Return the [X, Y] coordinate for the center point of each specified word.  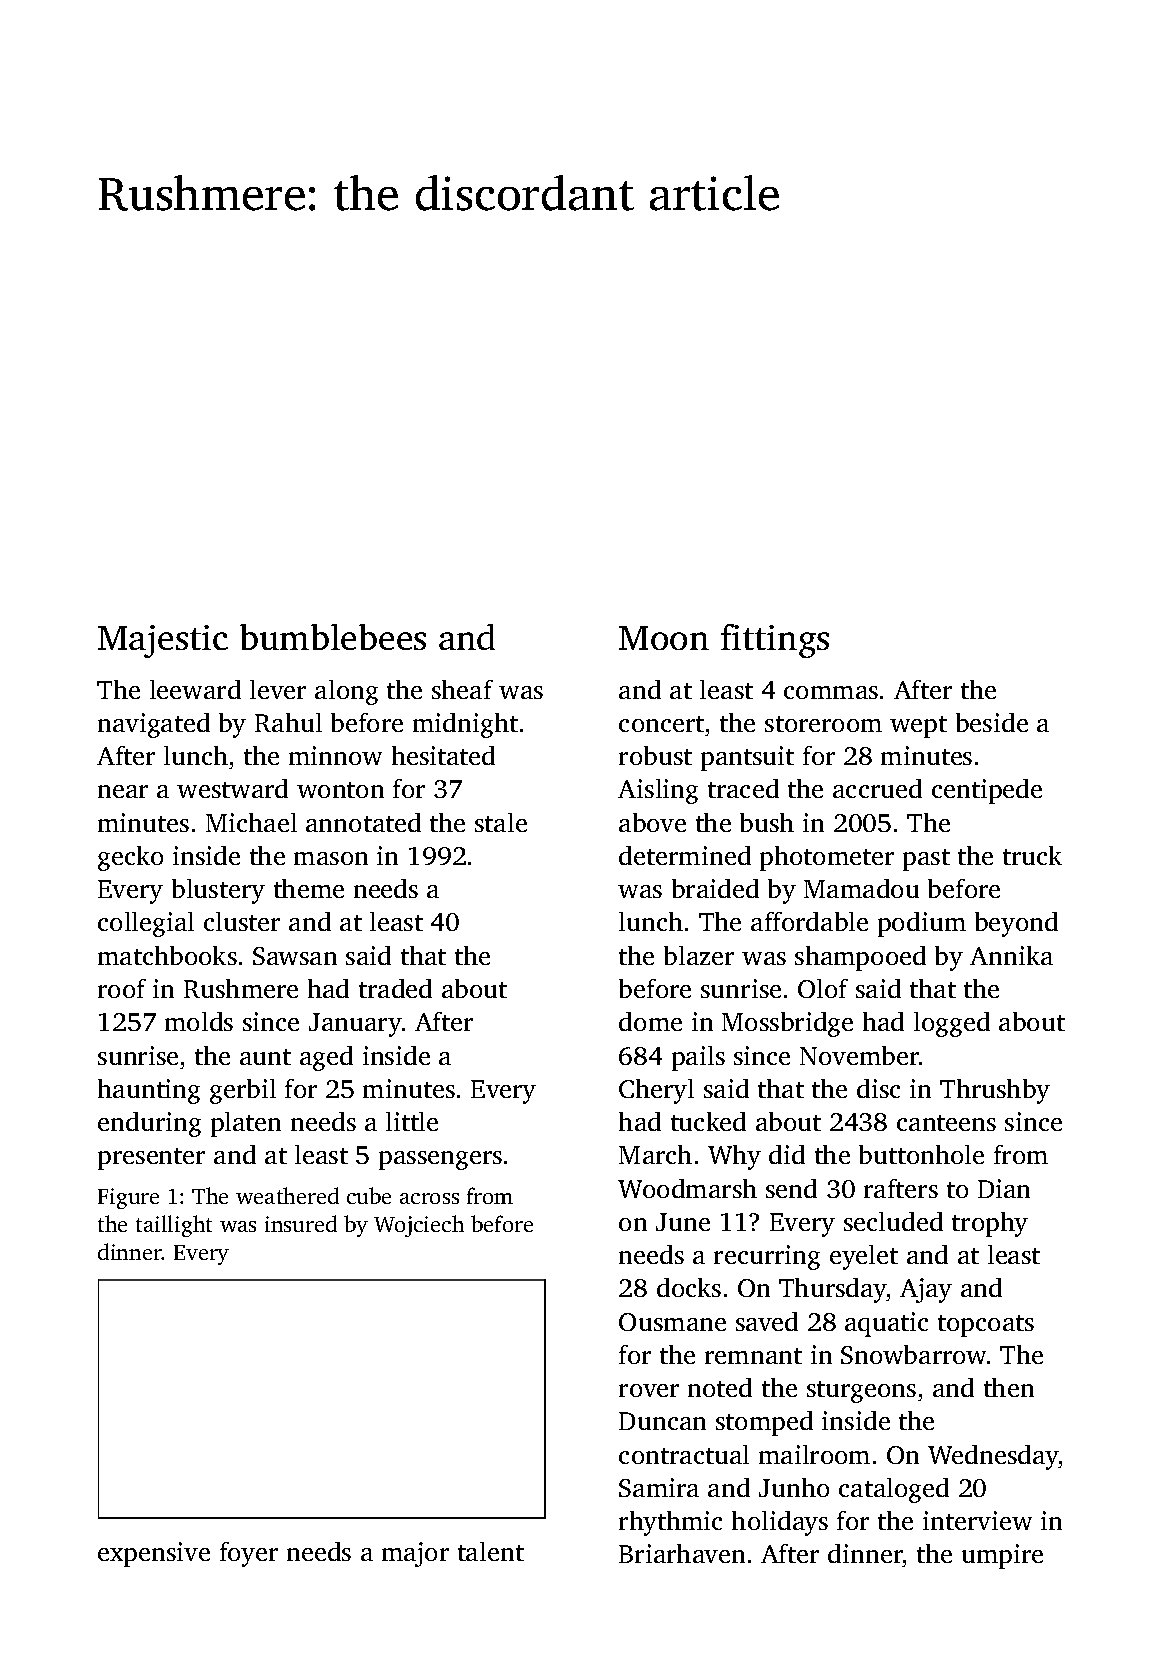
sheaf [462, 689]
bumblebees [333, 637]
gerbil [243, 1091]
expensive [154, 1554]
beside [992, 722]
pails [698, 1058]
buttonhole [921, 1154]
